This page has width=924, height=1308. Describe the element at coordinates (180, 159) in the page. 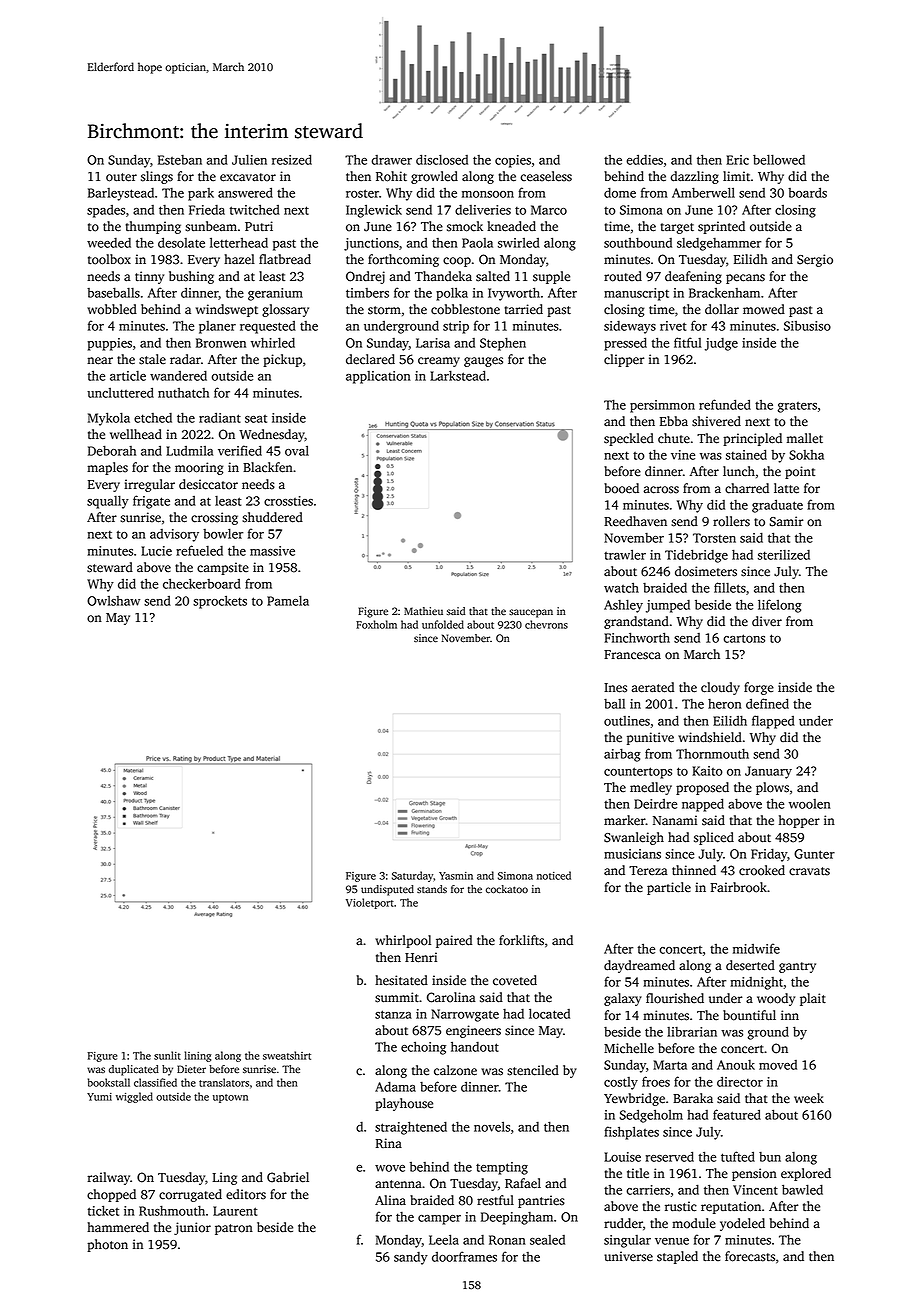

I see `Esteban` at that location.
